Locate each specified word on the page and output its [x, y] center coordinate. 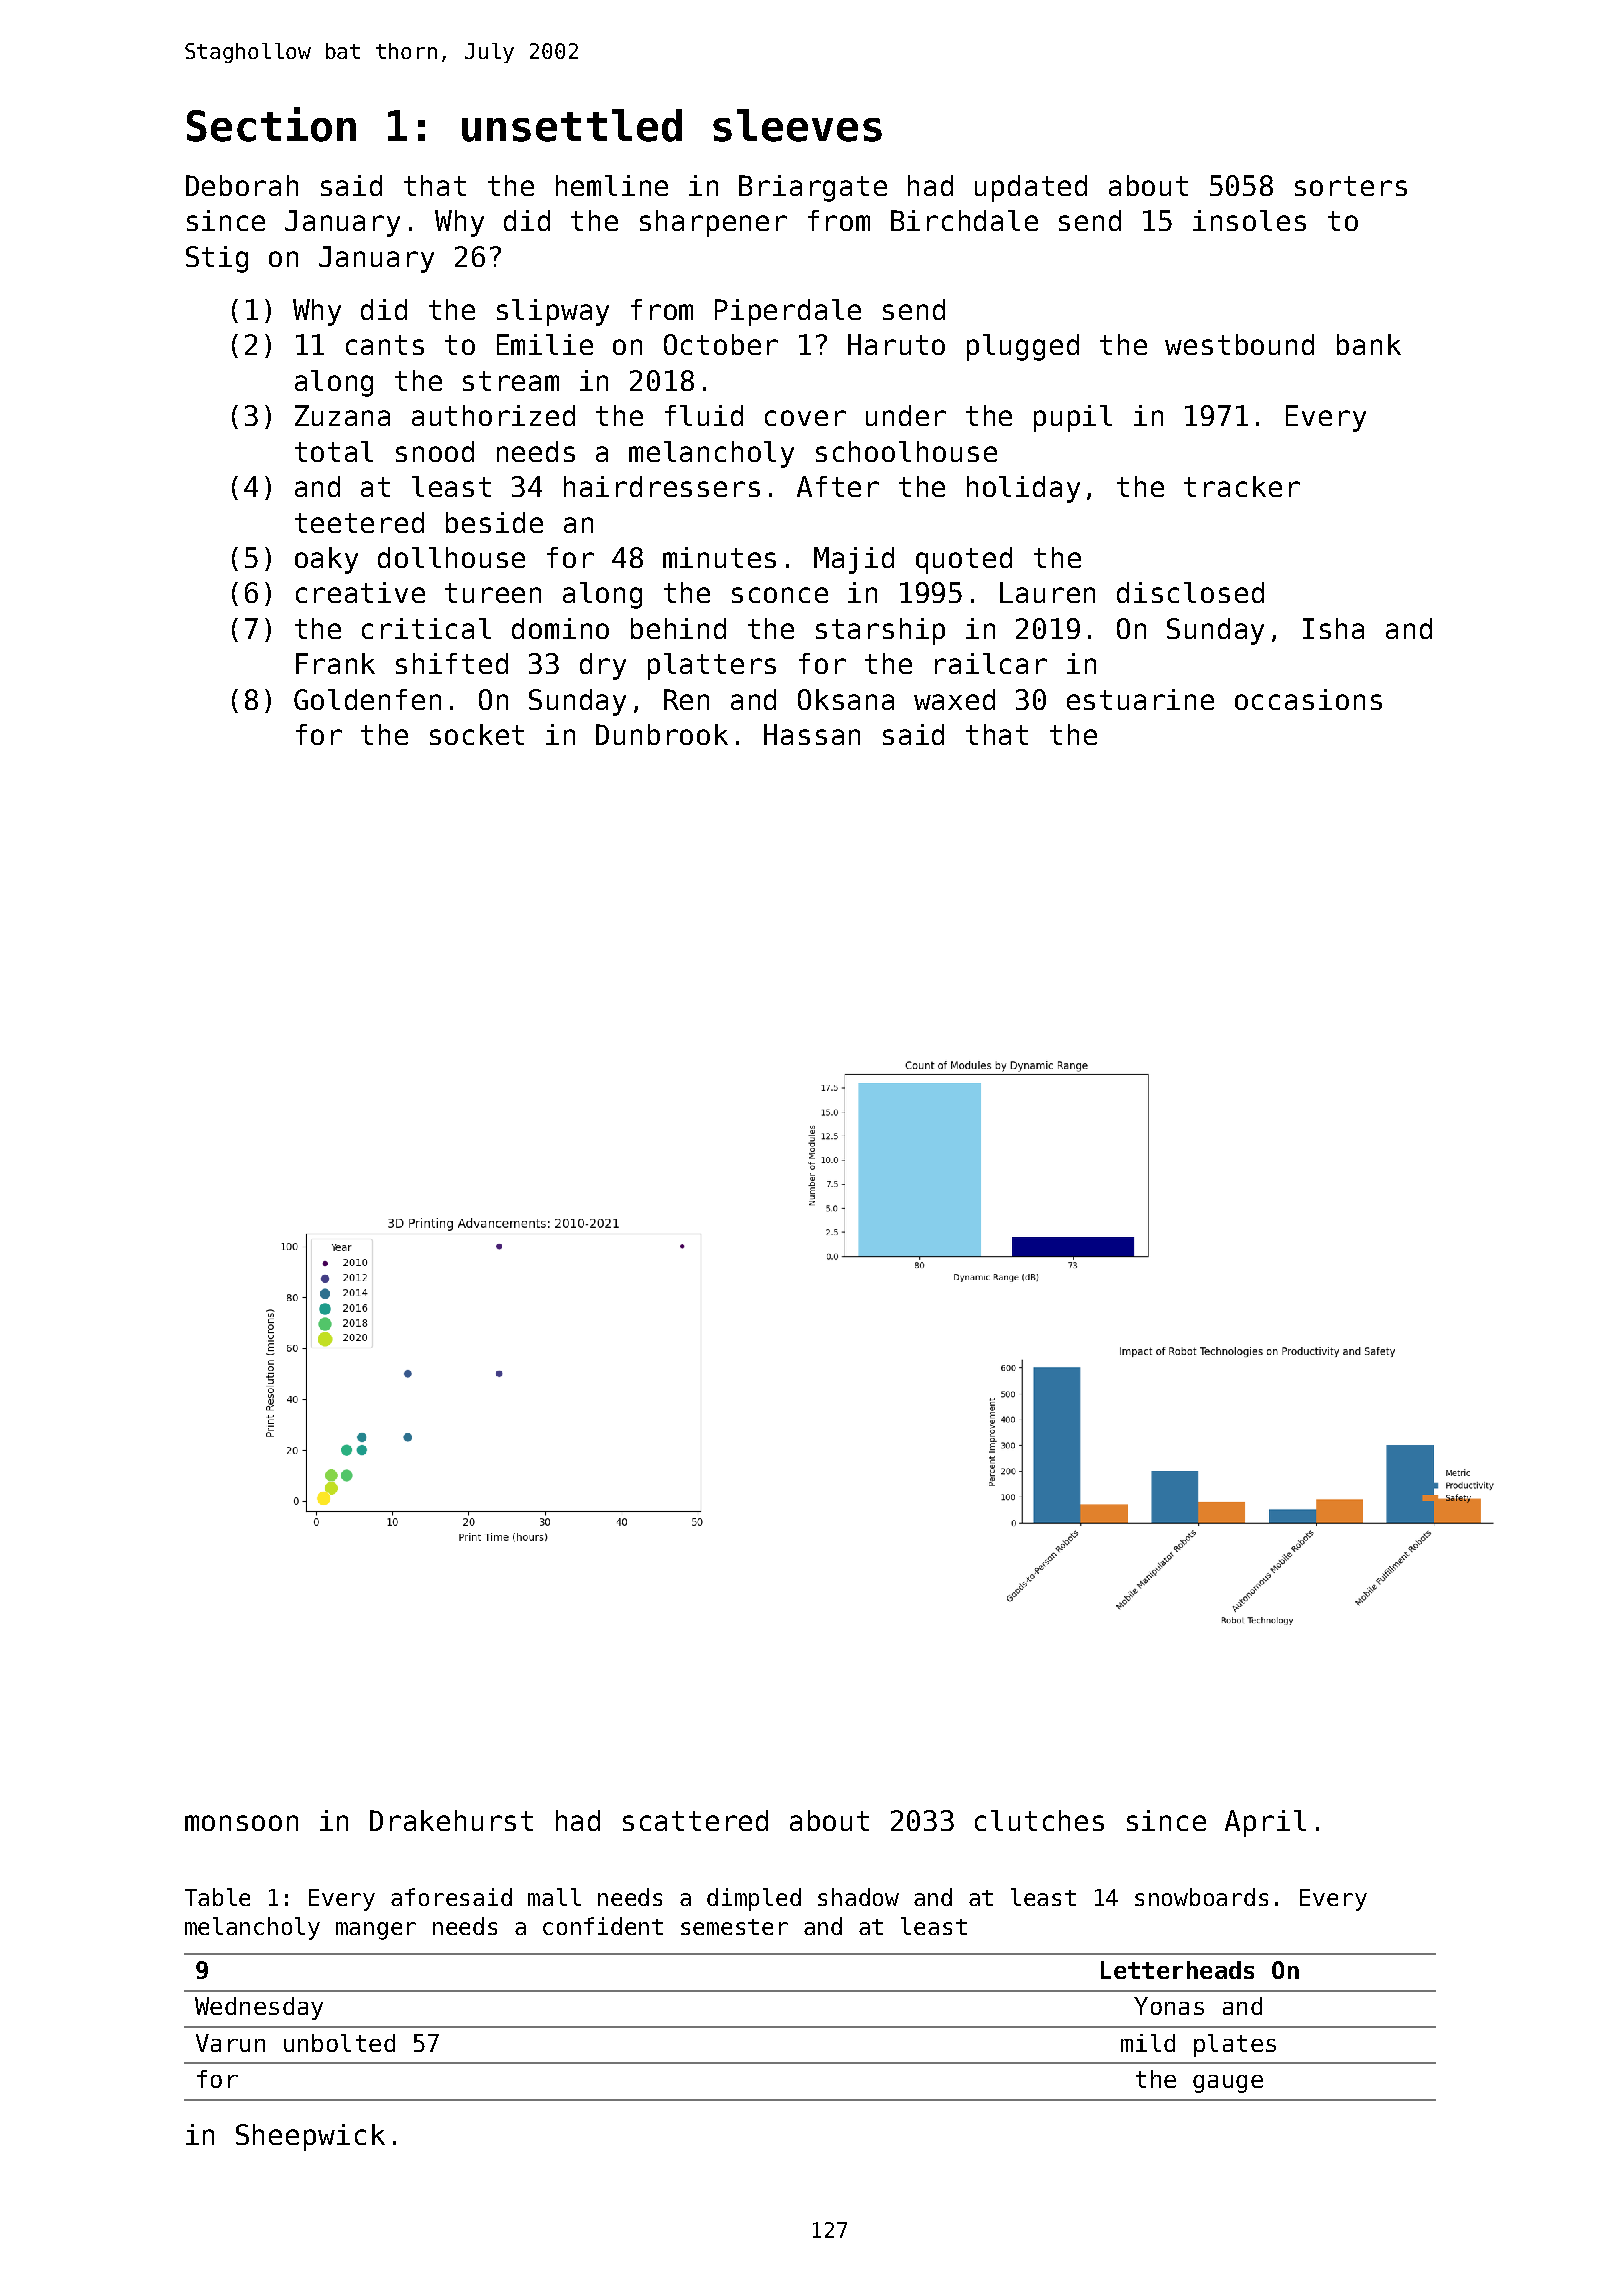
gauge [1228, 2084]
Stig [217, 259]
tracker [1242, 486]
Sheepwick [310, 2137]
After [838, 486]
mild [1148, 2043]
